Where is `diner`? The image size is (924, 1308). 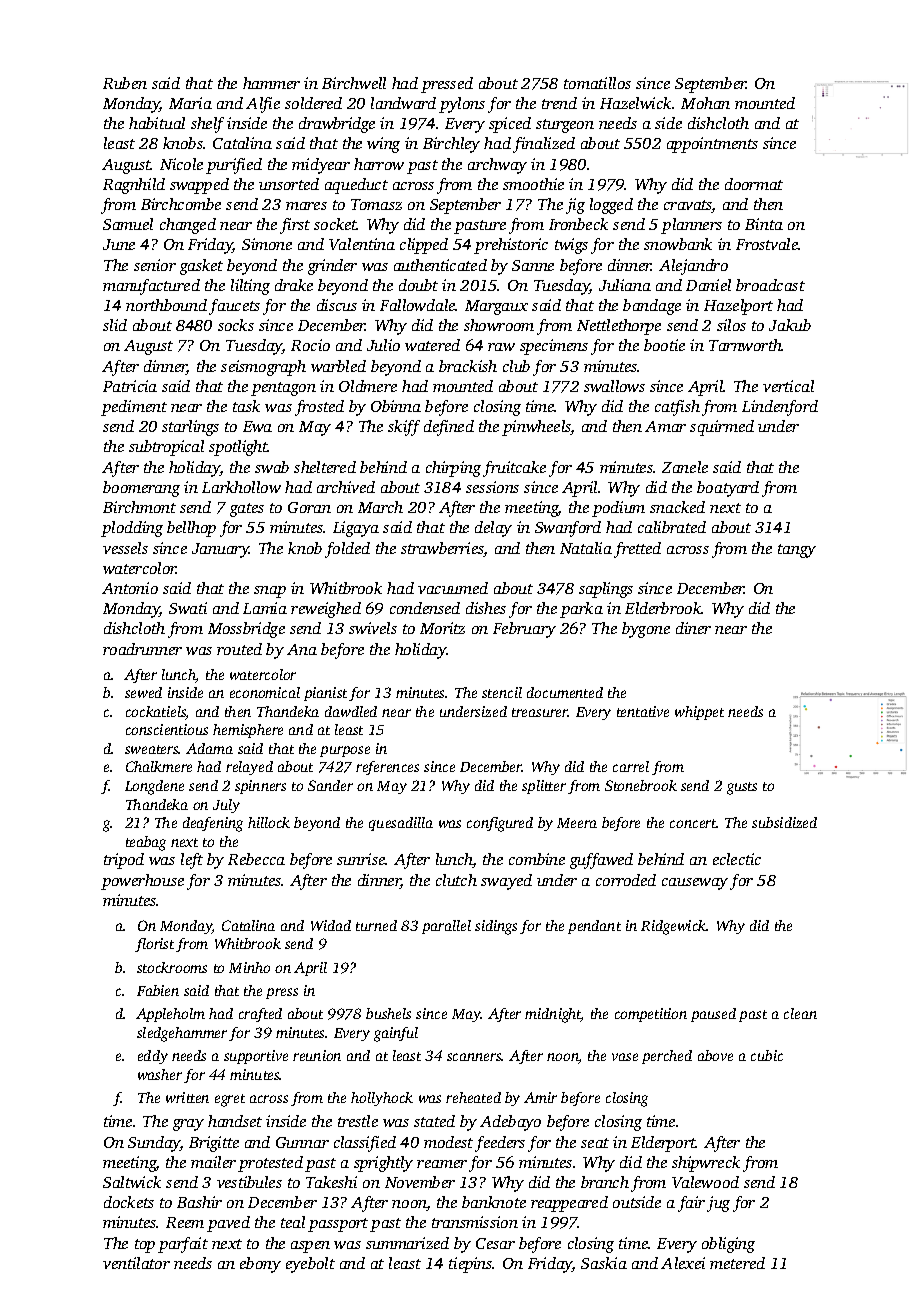
diner is located at coordinates (693, 628).
